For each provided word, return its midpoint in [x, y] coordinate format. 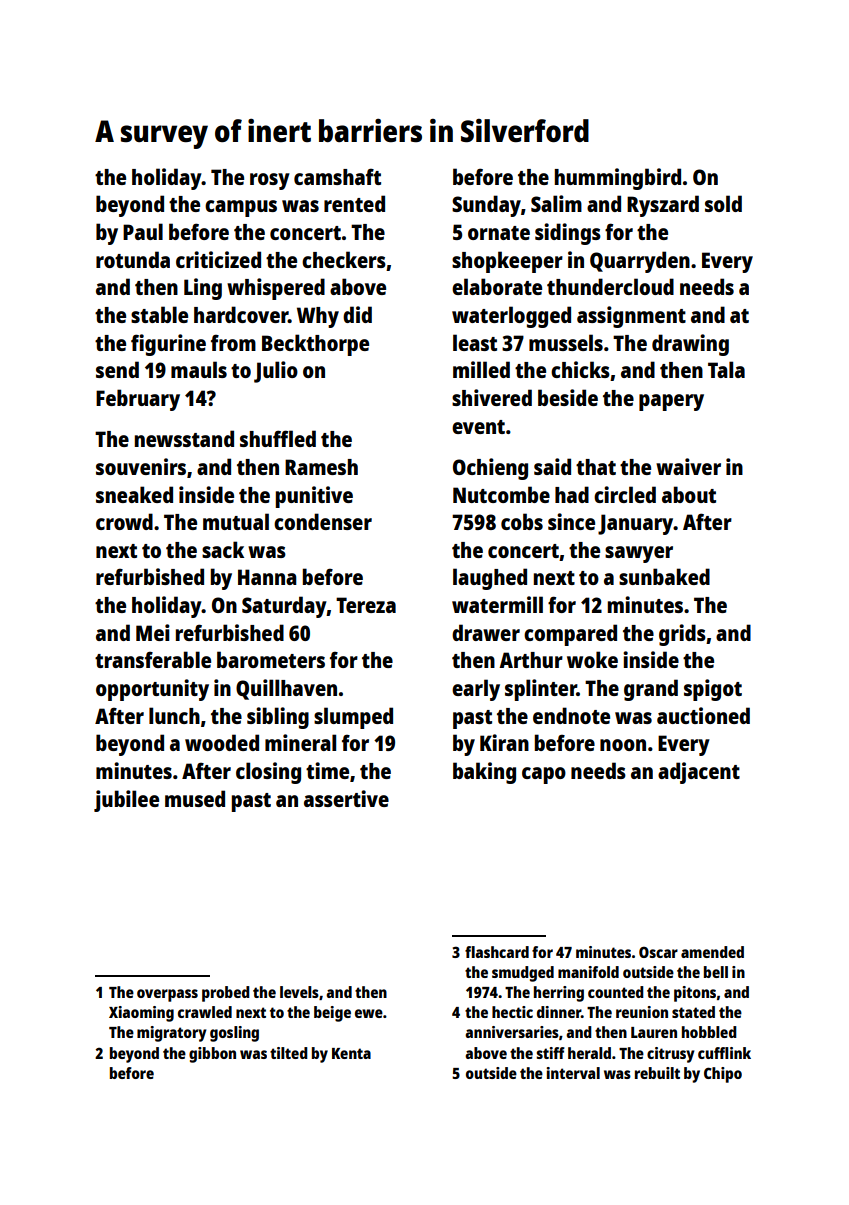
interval [573, 1073]
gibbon [212, 1055]
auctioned [703, 715]
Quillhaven [286, 689]
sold [723, 203]
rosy [270, 181]
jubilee [126, 801]
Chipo [723, 1075]
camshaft [337, 176]
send [117, 369]
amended [712, 952]
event [478, 427]
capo [544, 775]
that [596, 467]
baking [484, 773]
